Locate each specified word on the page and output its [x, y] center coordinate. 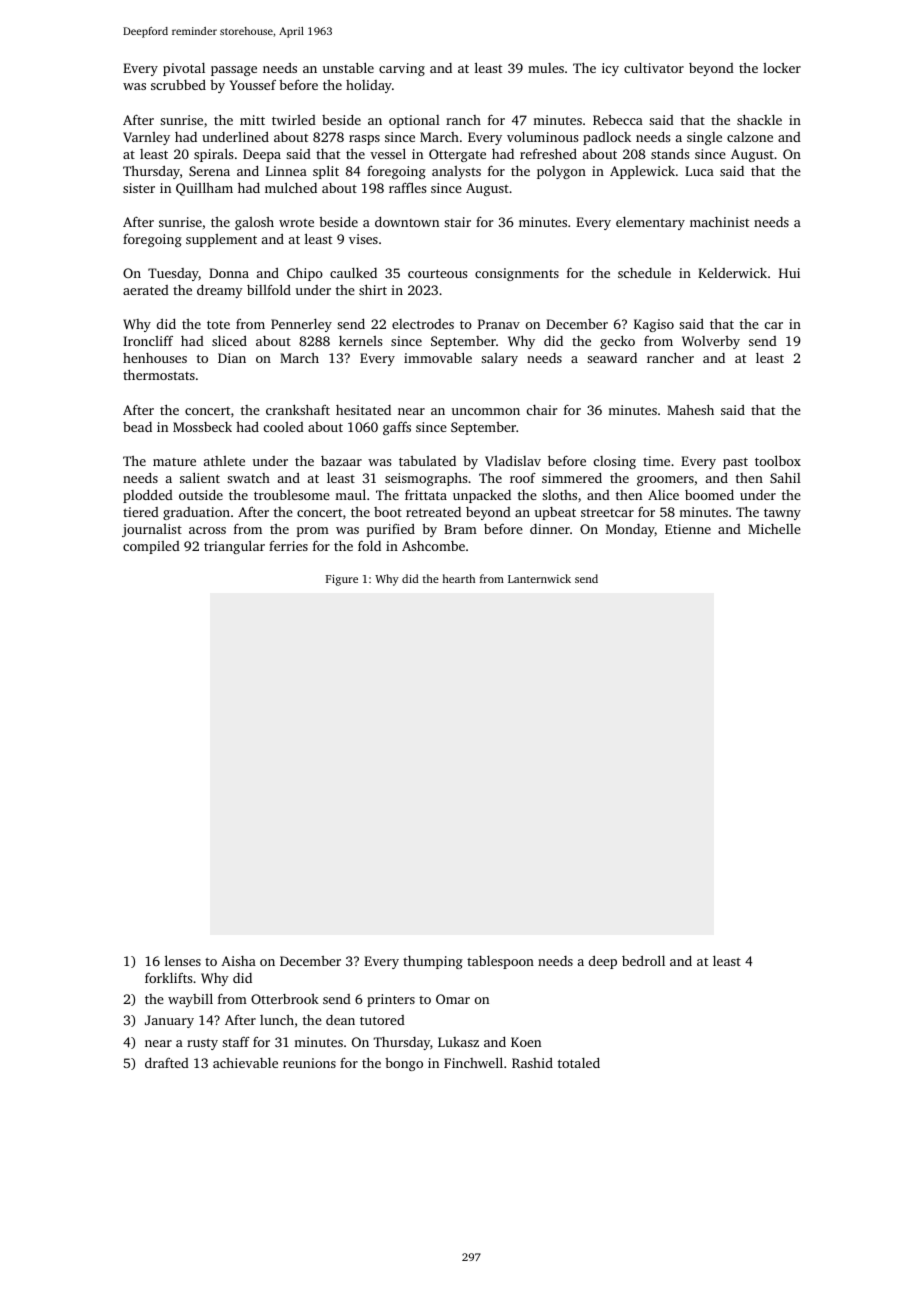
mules [546, 68]
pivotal [184, 69]
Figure [342, 580]
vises [363, 239]
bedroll [643, 960]
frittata [426, 494]
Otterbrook [285, 999]
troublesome [292, 495]
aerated [146, 290]
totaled [579, 1063]
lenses [183, 960]
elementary [650, 223]
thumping [433, 962]
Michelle [774, 529]
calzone [750, 137]
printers [391, 1000]
